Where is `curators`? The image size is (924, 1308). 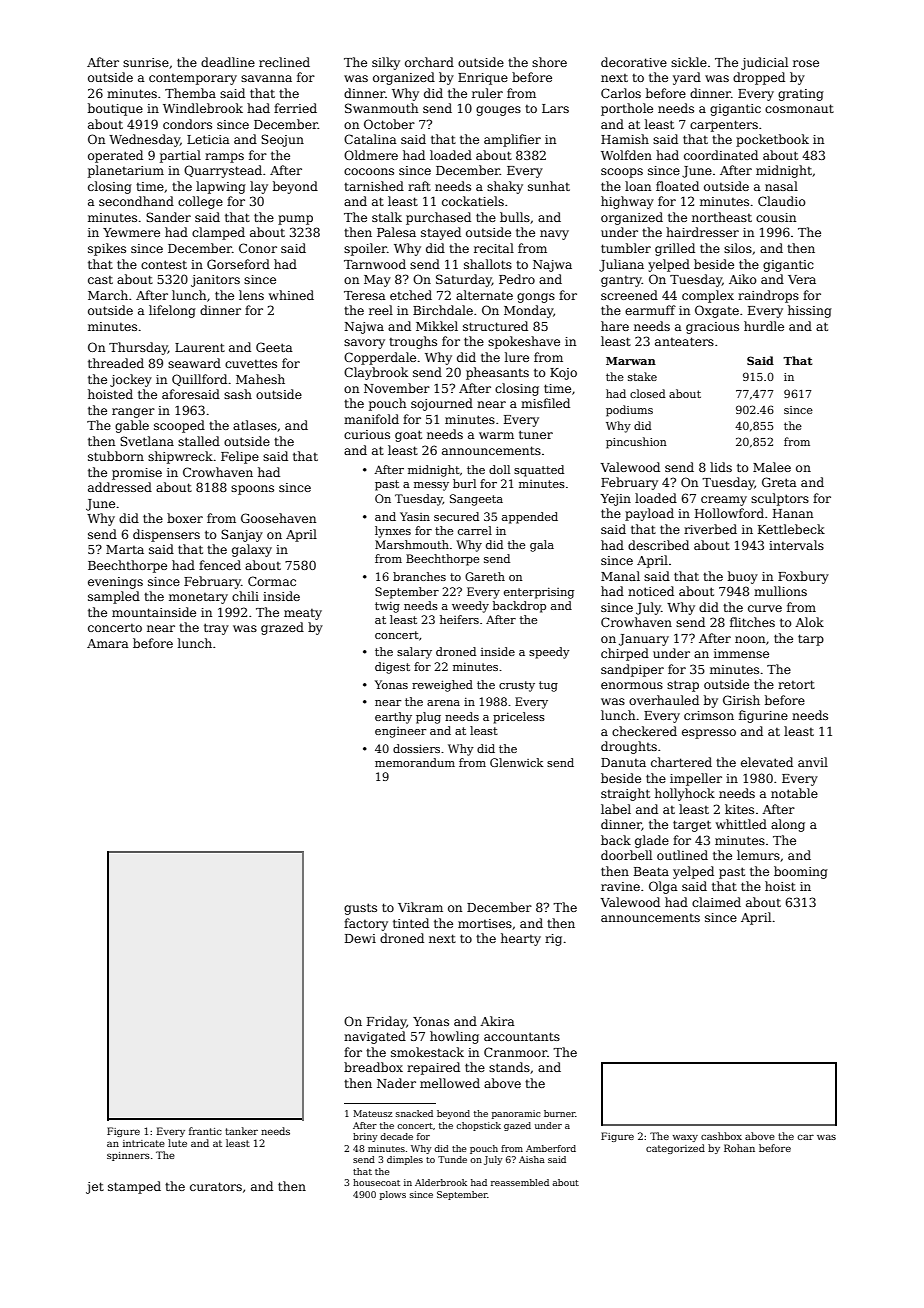
curators is located at coordinates (216, 1186).
